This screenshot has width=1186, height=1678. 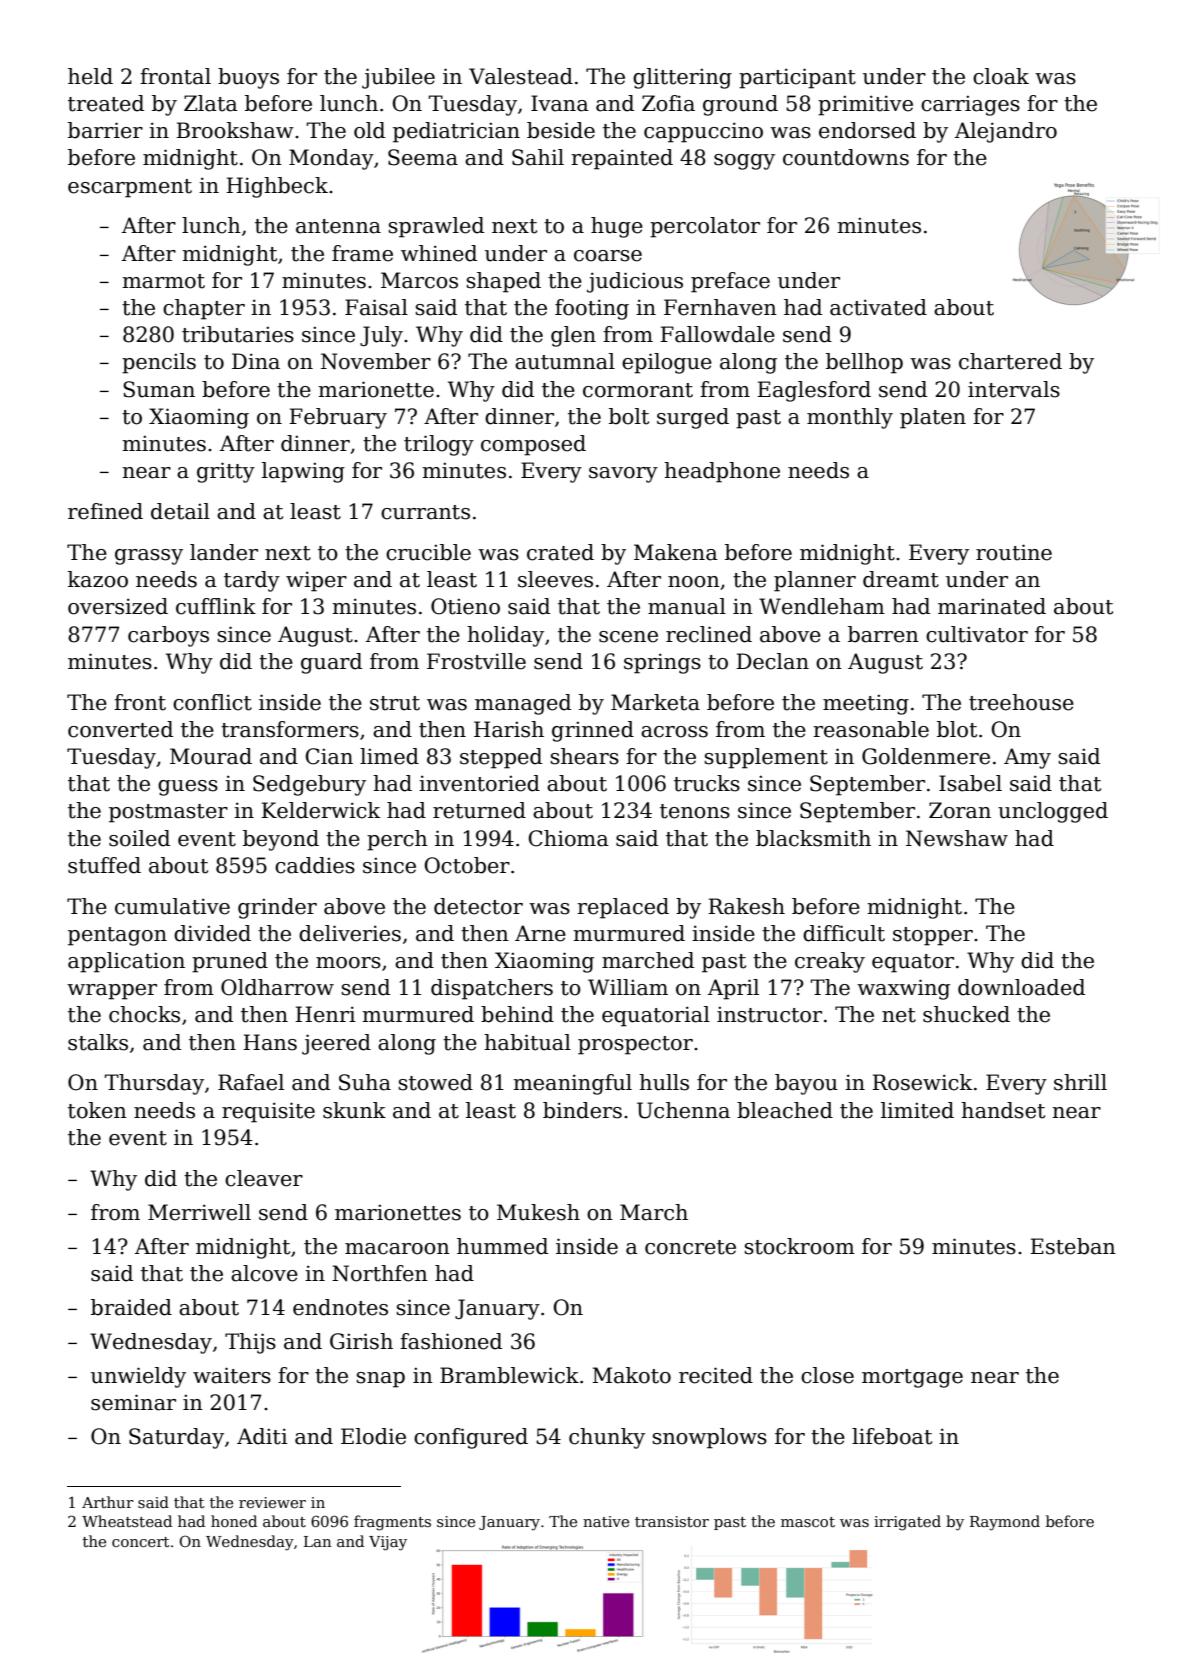 I want to click on tenons, so click(x=695, y=811).
